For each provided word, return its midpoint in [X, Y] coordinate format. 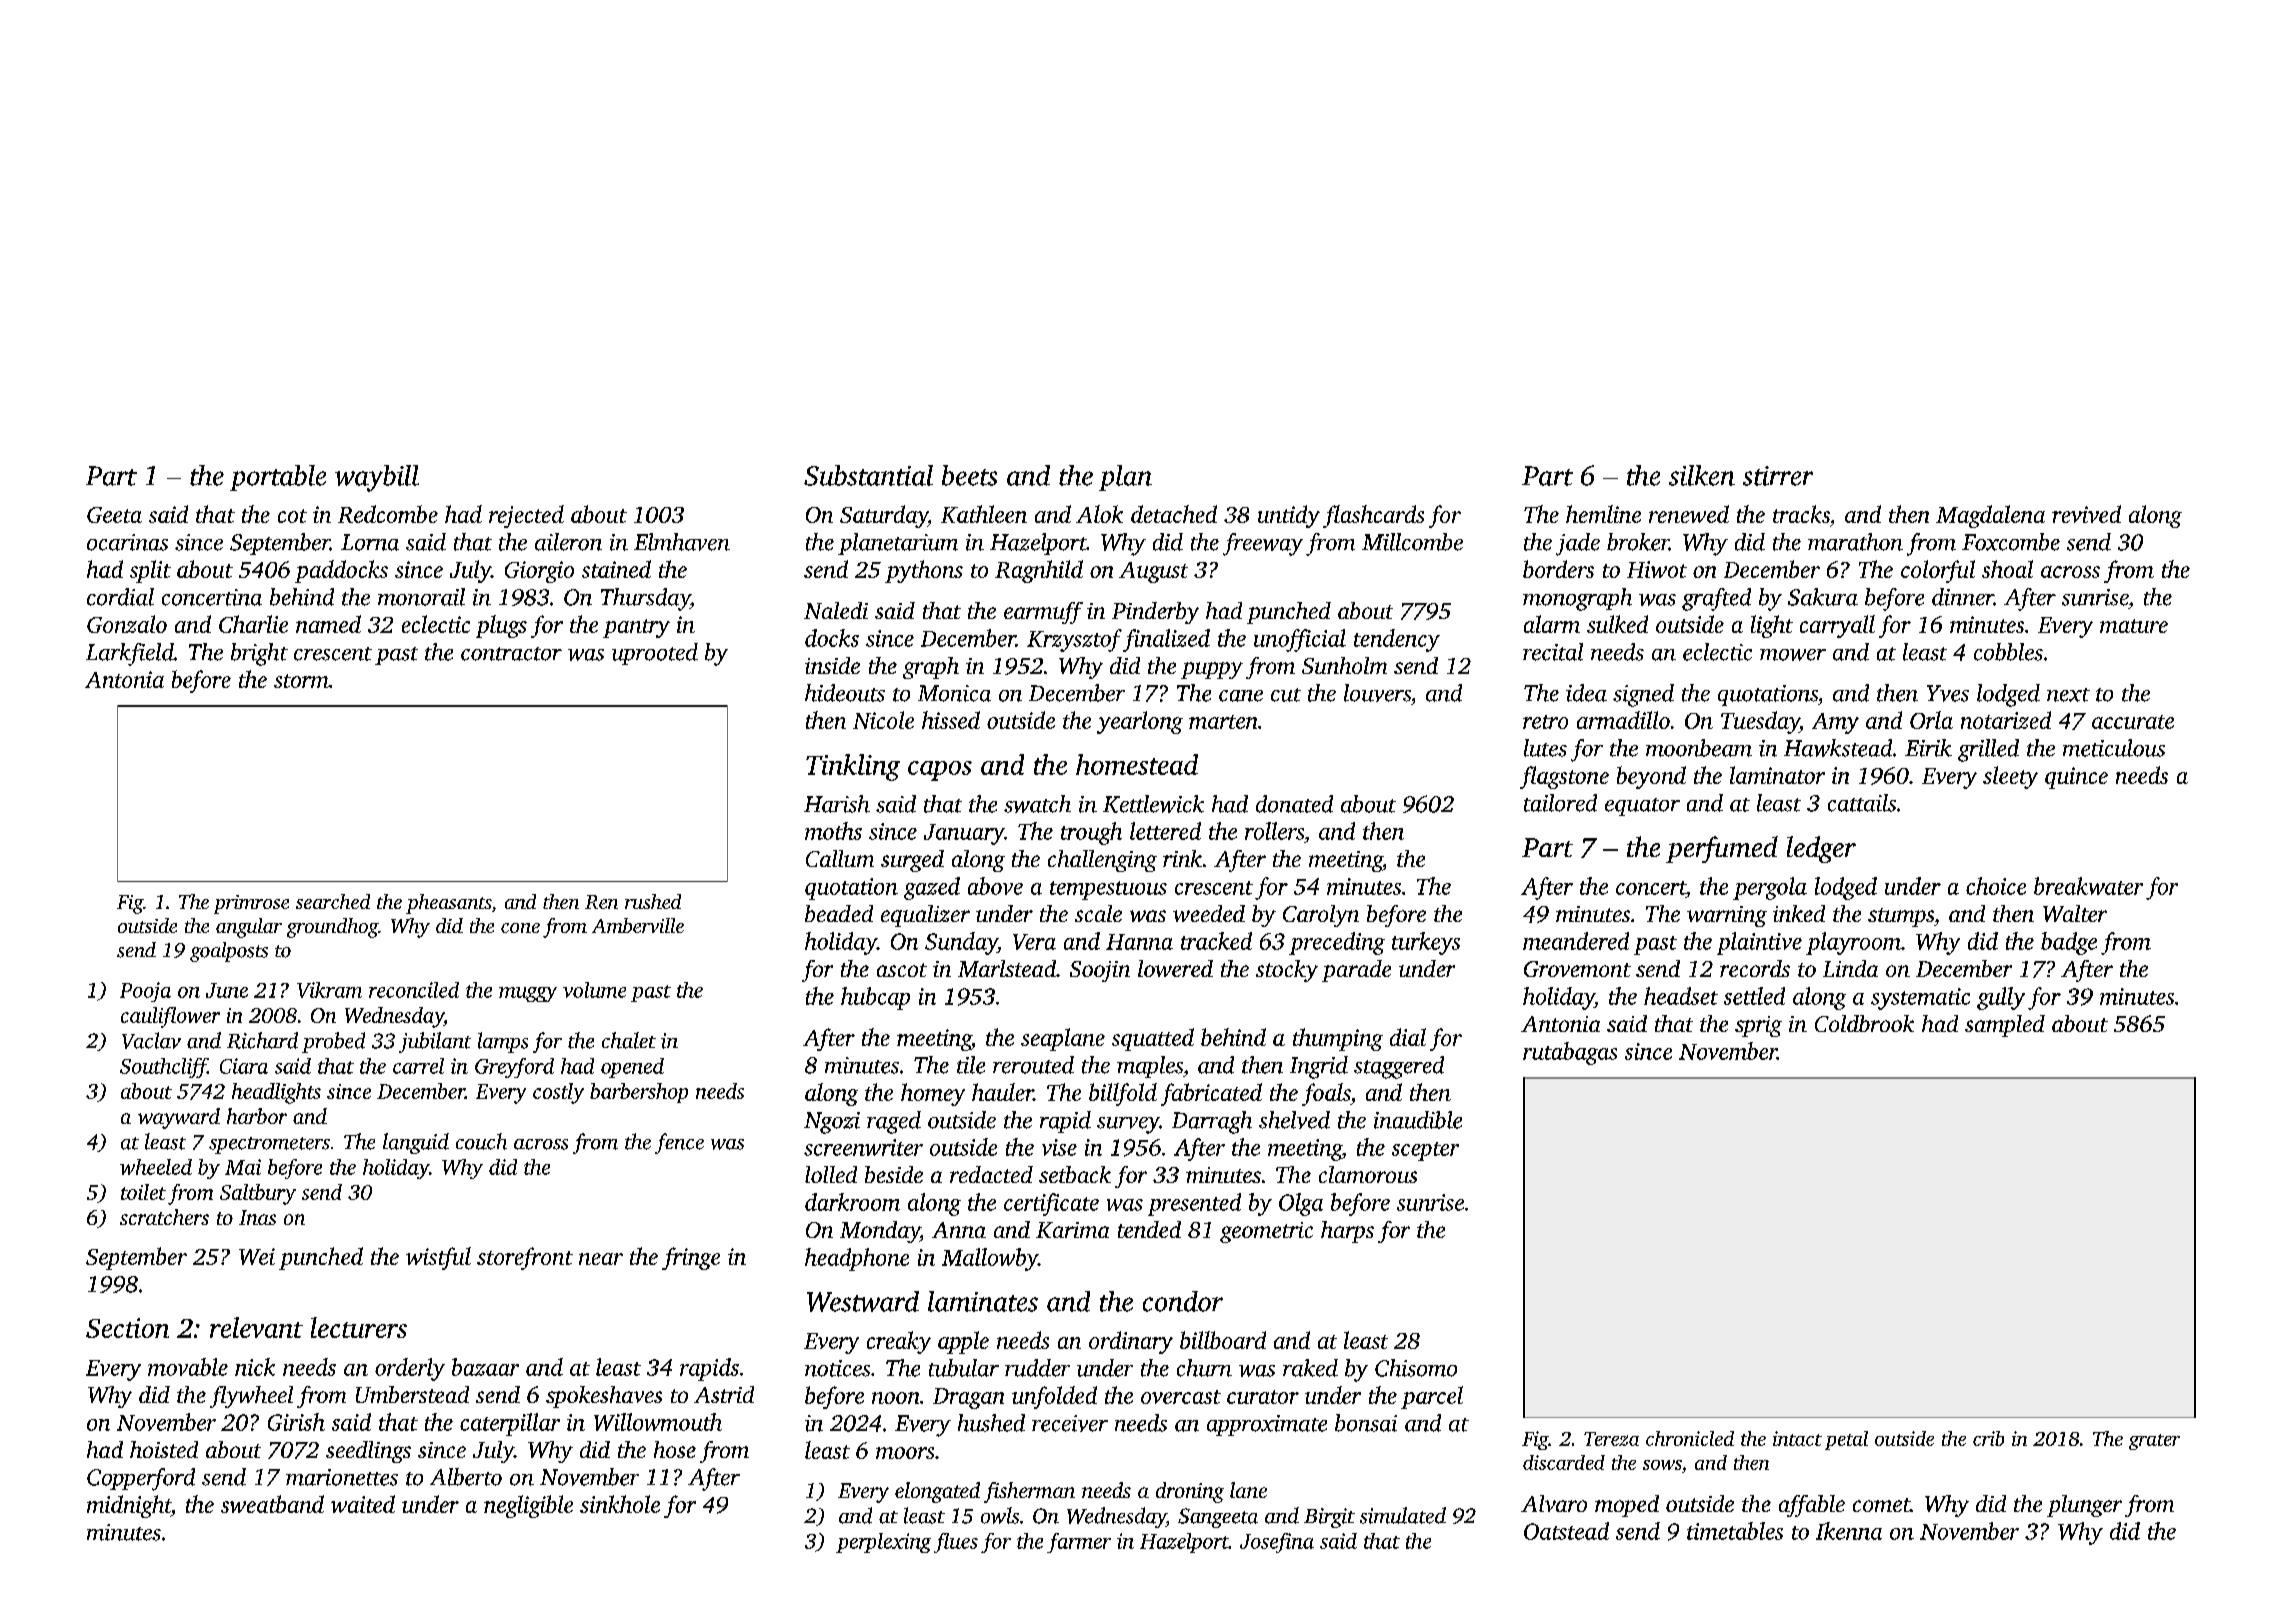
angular [249, 928]
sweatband [272, 1504]
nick [255, 1367]
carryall [1837, 626]
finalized [1166, 640]
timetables [1735, 1531]
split [150, 571]
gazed [932, 888]
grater [2154, 1442]
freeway [1263, 544]
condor [1183, 1301]
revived [2086, 514]
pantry [636, 628]
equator [1642, 807]
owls [1000, 1515]
